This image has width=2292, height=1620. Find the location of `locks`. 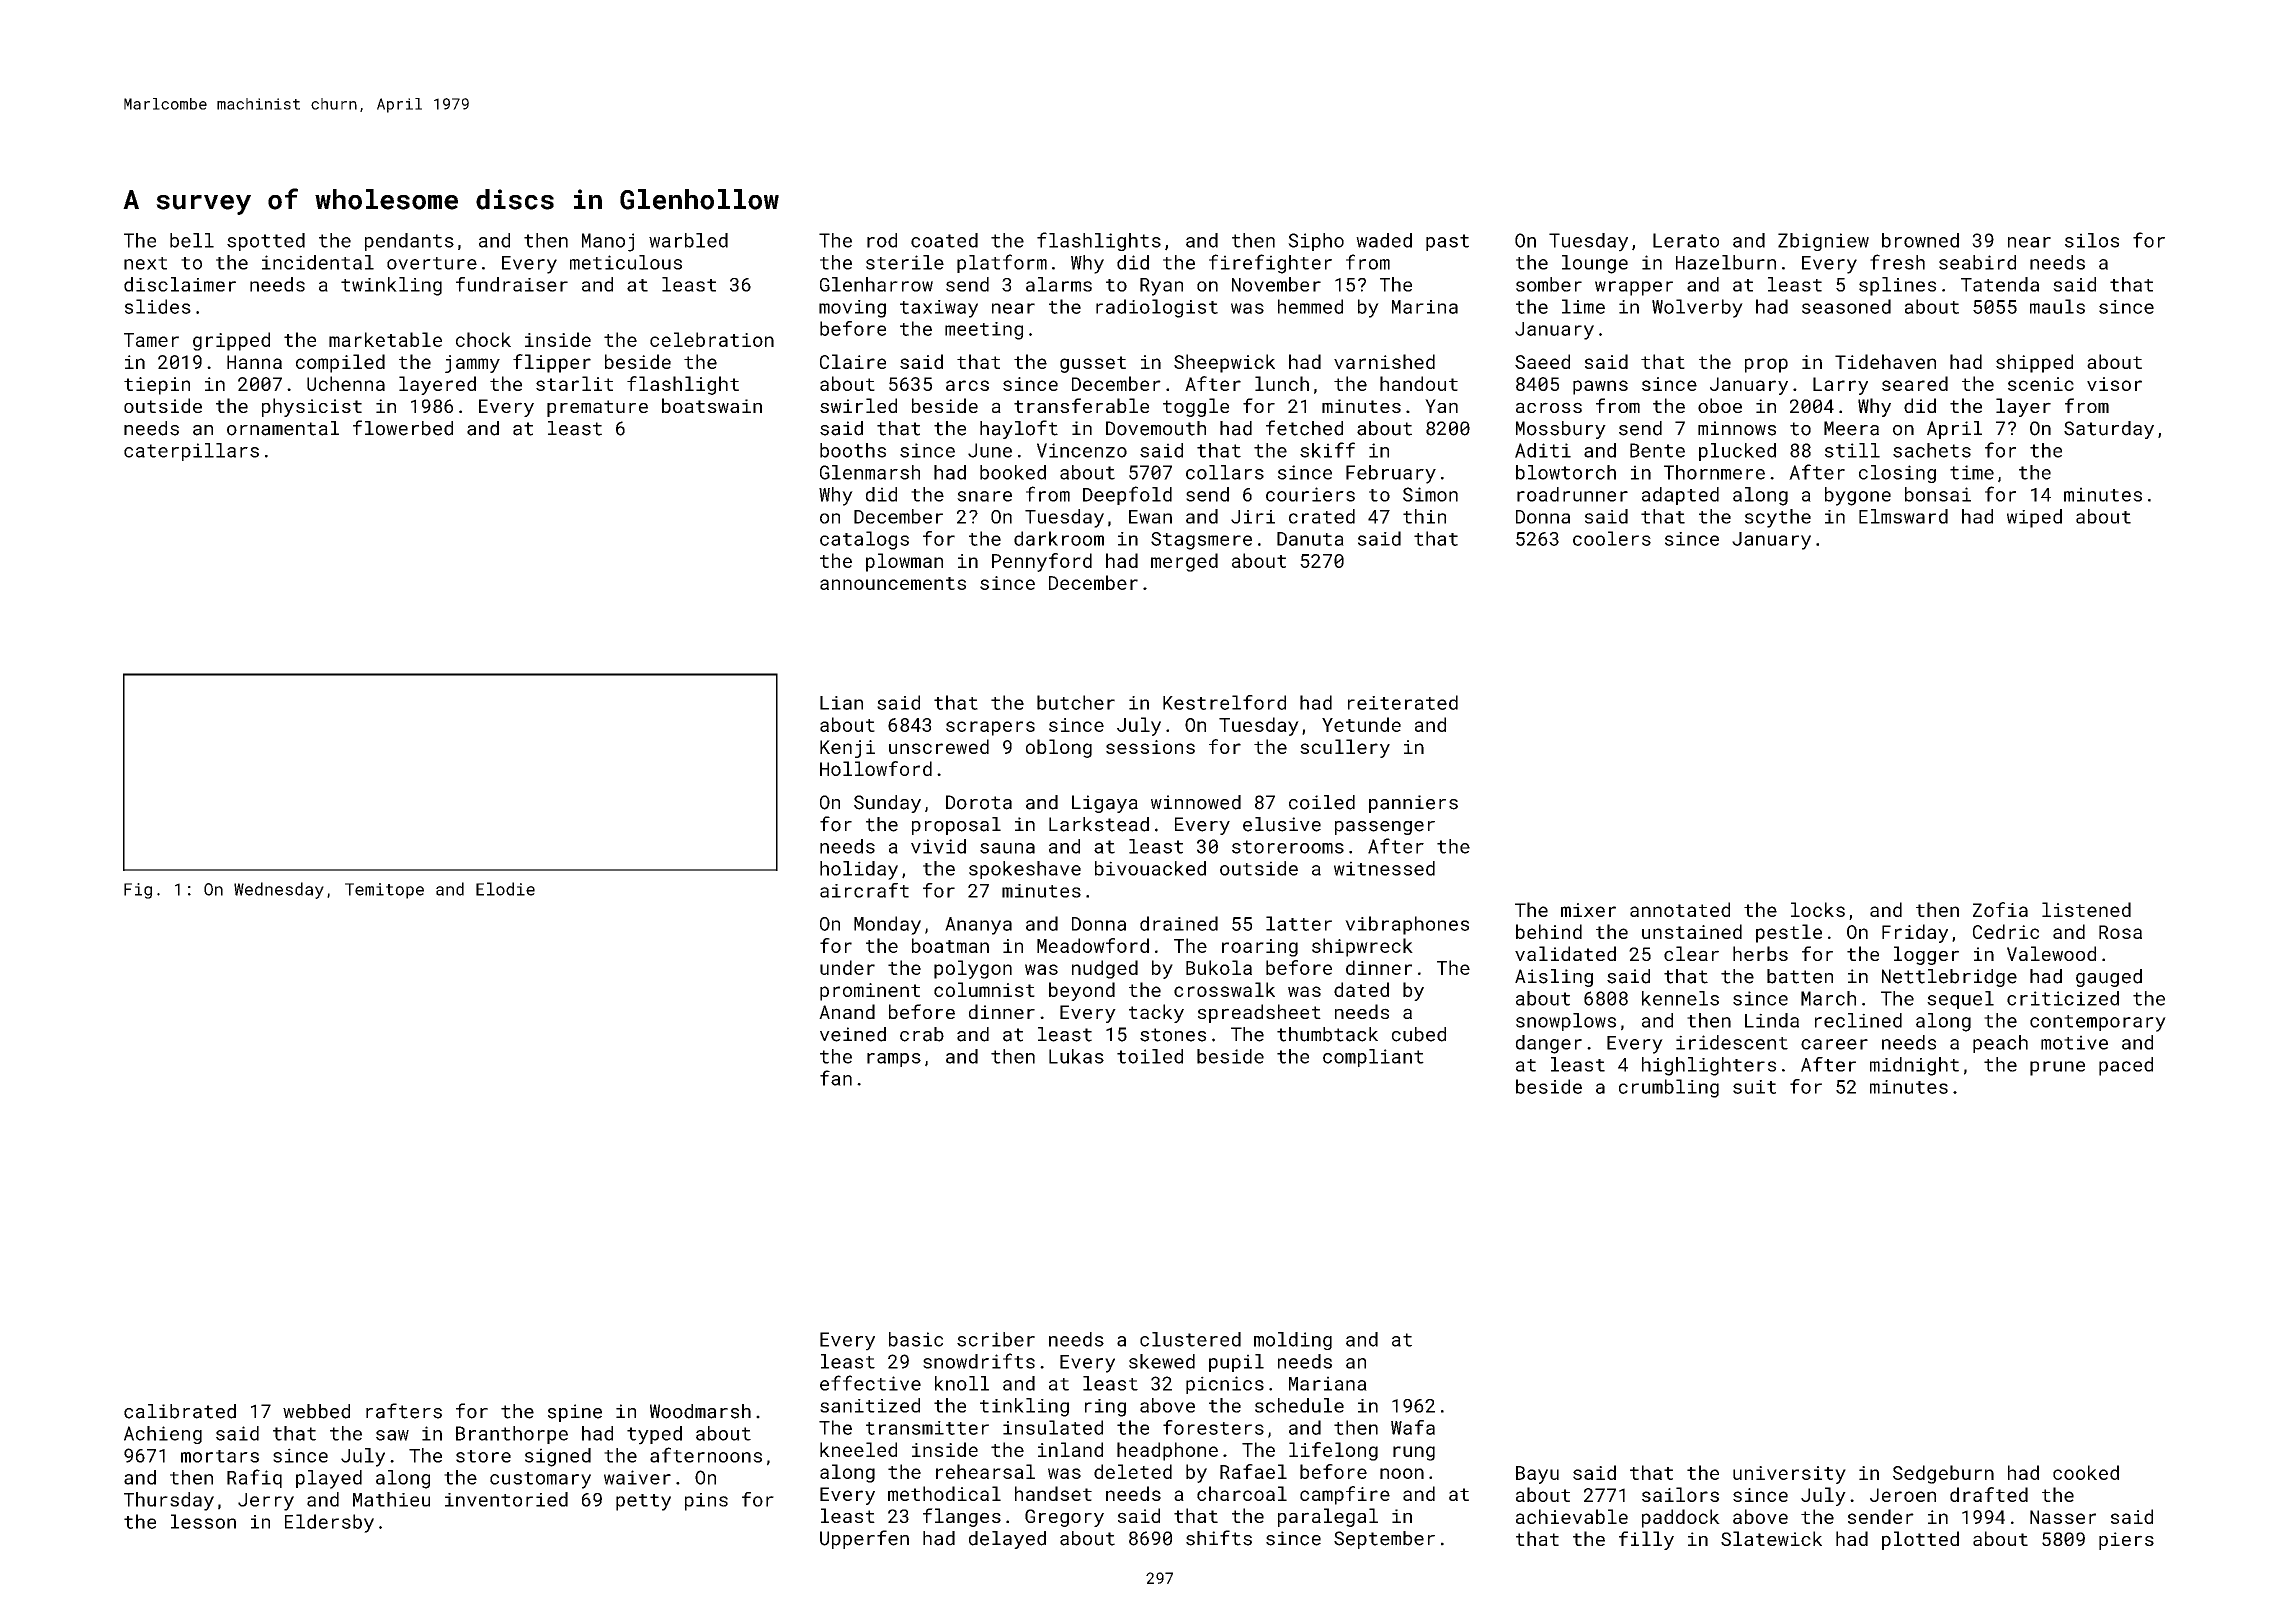

locks is located at coordinates (1818, 909).
